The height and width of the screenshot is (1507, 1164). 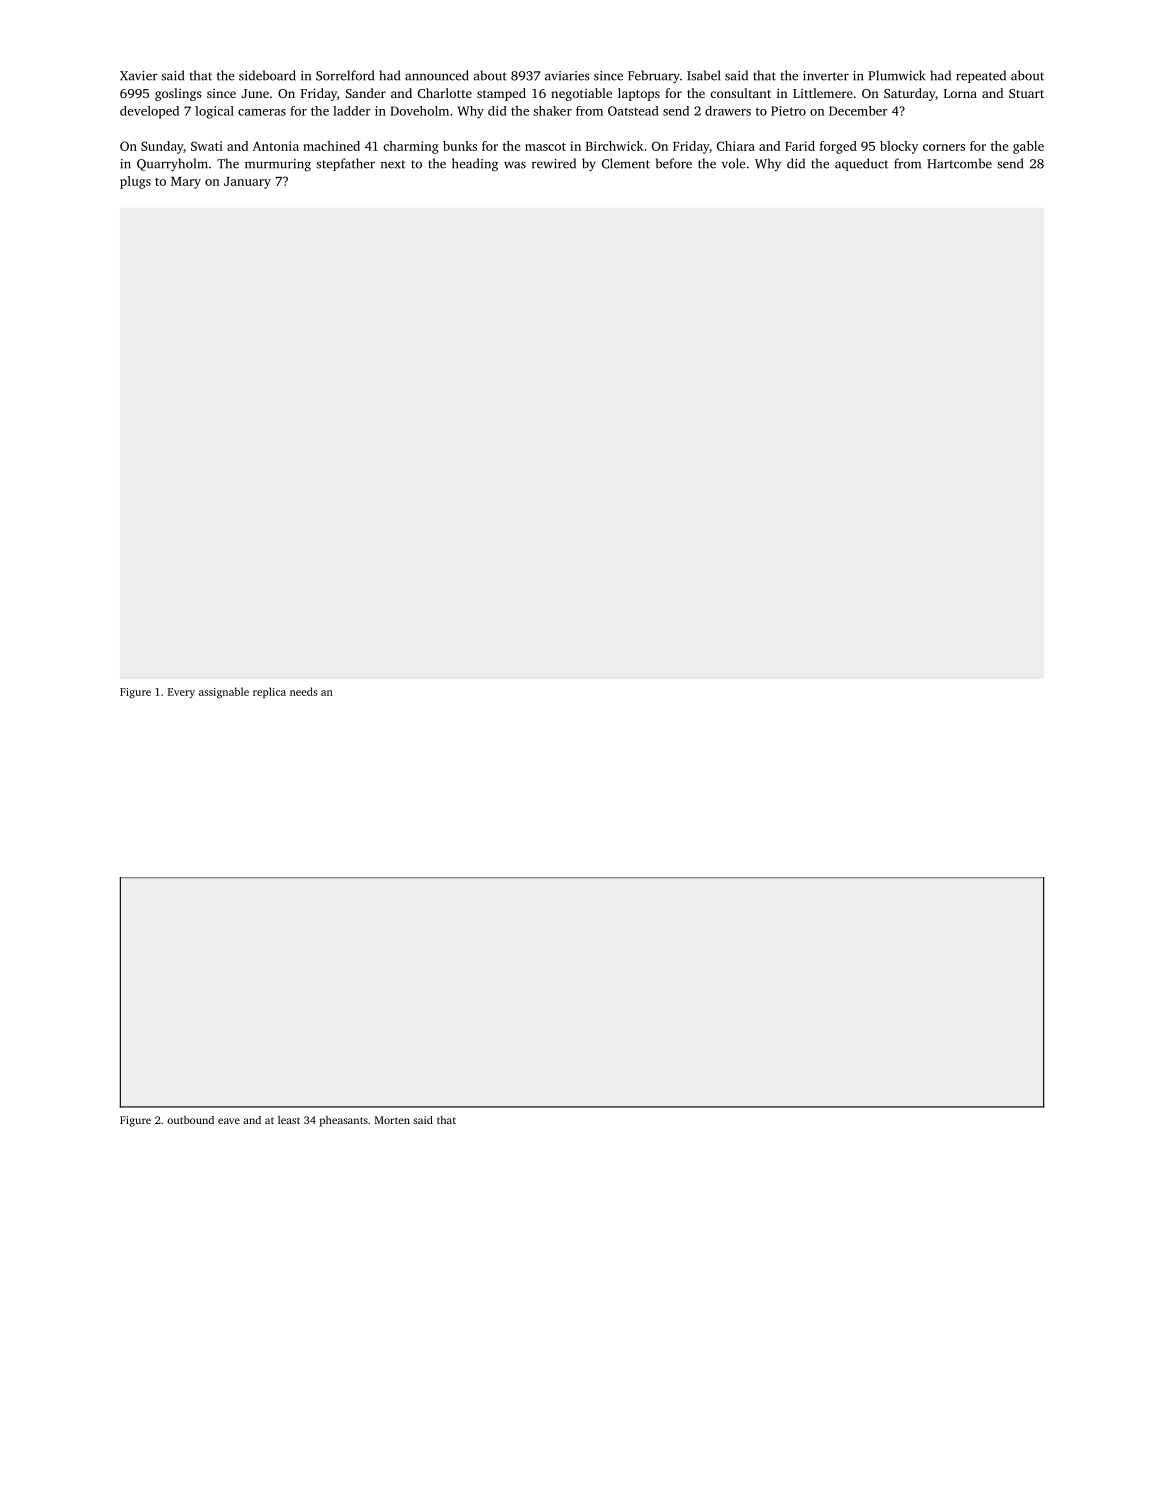 I want to click on least, so click(x=289, y=1120).
